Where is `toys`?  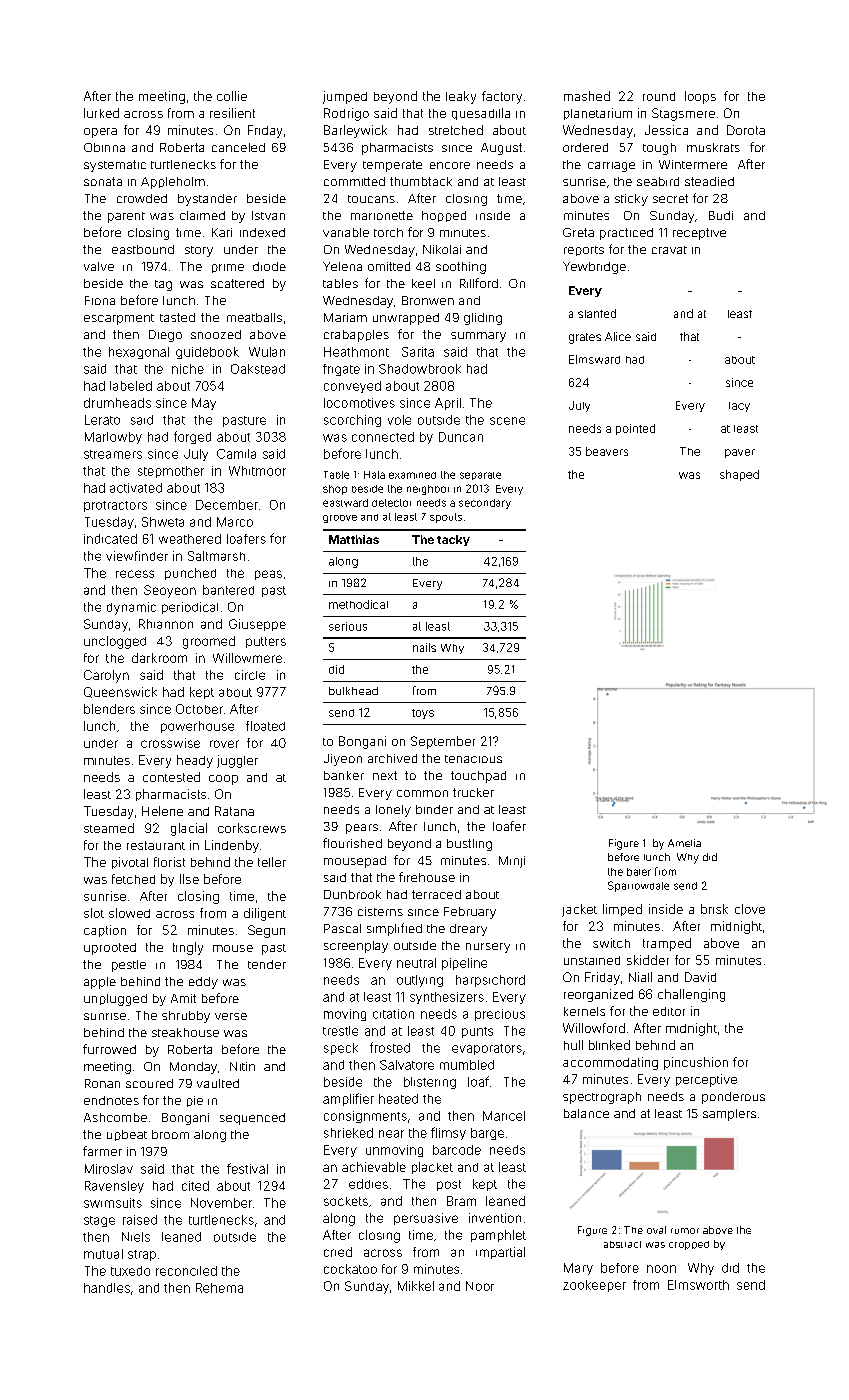 toys is located at coordinates (423, 714).
